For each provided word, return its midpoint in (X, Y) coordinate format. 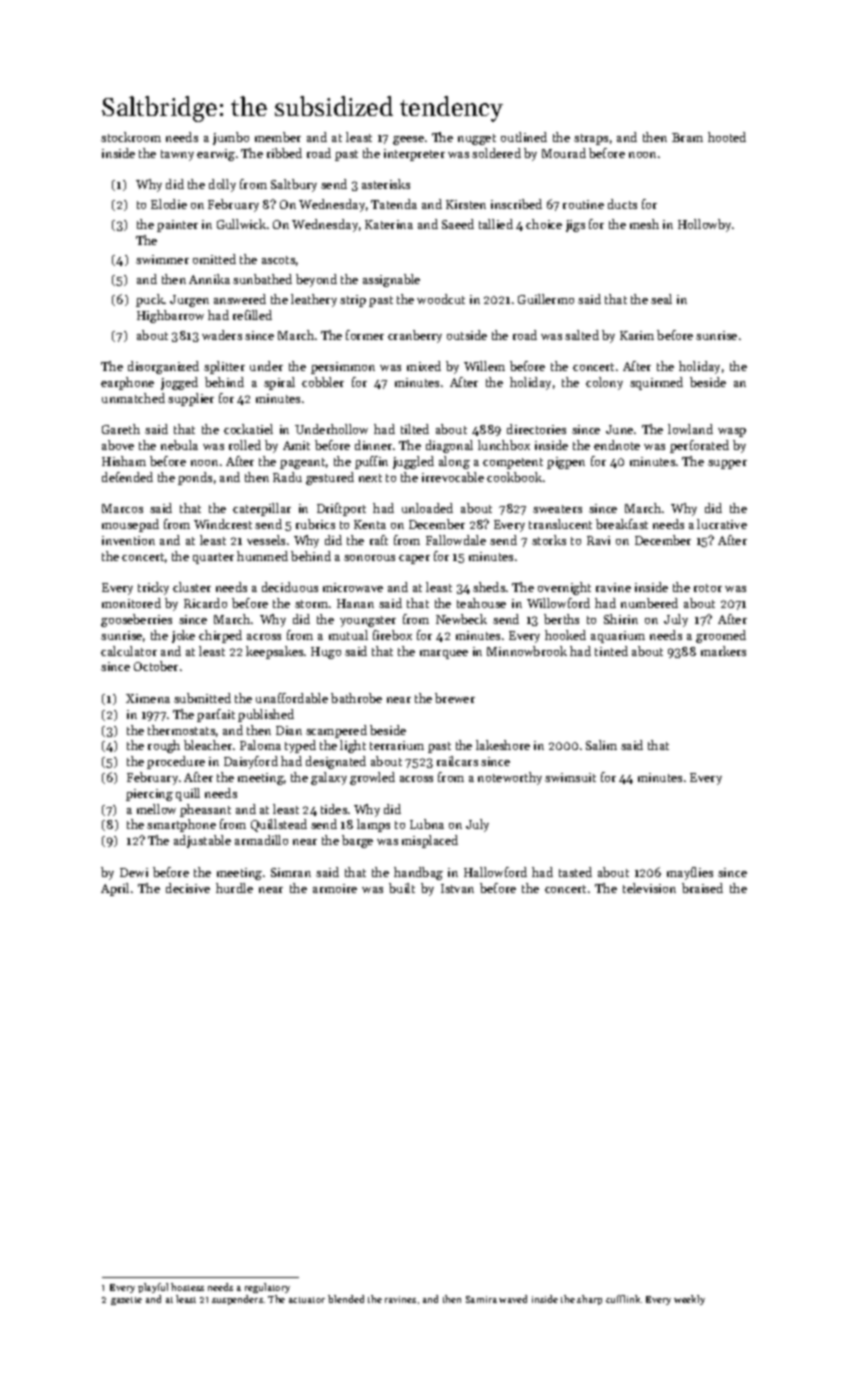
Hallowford (495, 872)
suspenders (237, 1300)
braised (702, 888)
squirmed (656, 383)
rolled (245, 445)
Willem (484, 366)
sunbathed (262, 279)
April (115, 889)
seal (661, 299)
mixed (424, 366)
